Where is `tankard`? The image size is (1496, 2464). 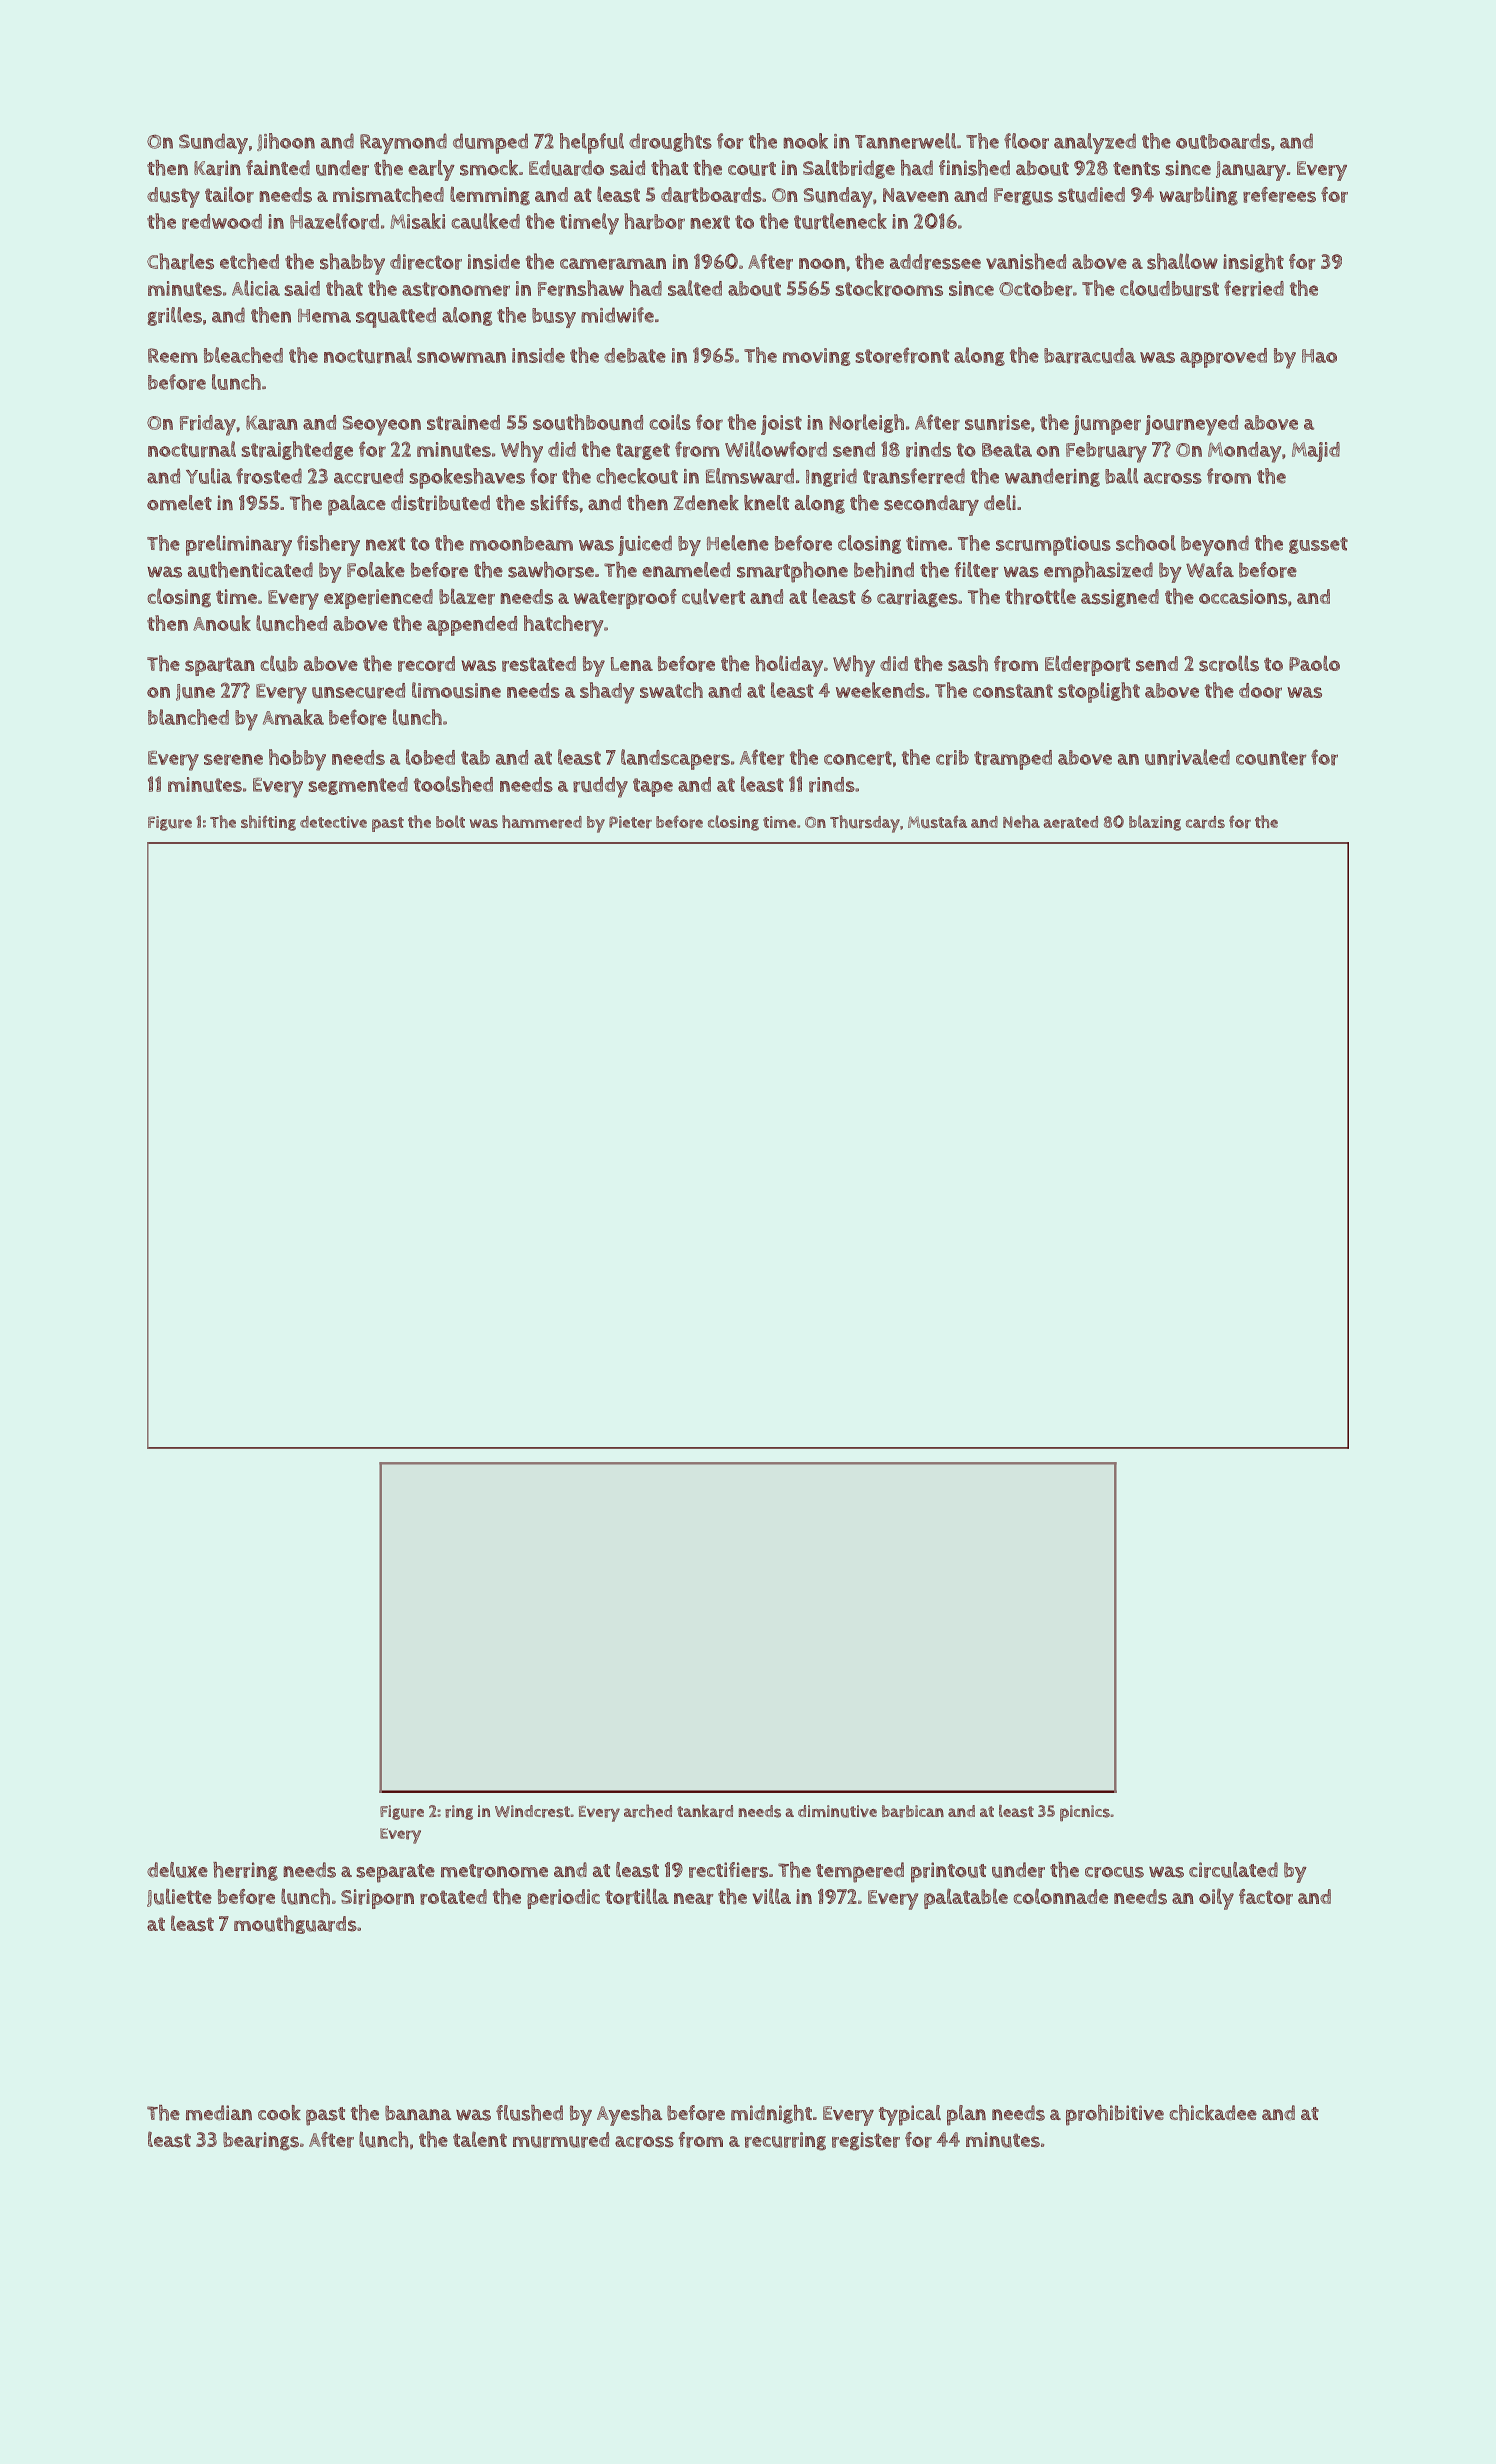 tankard is located at coordinates (705, 1811).
